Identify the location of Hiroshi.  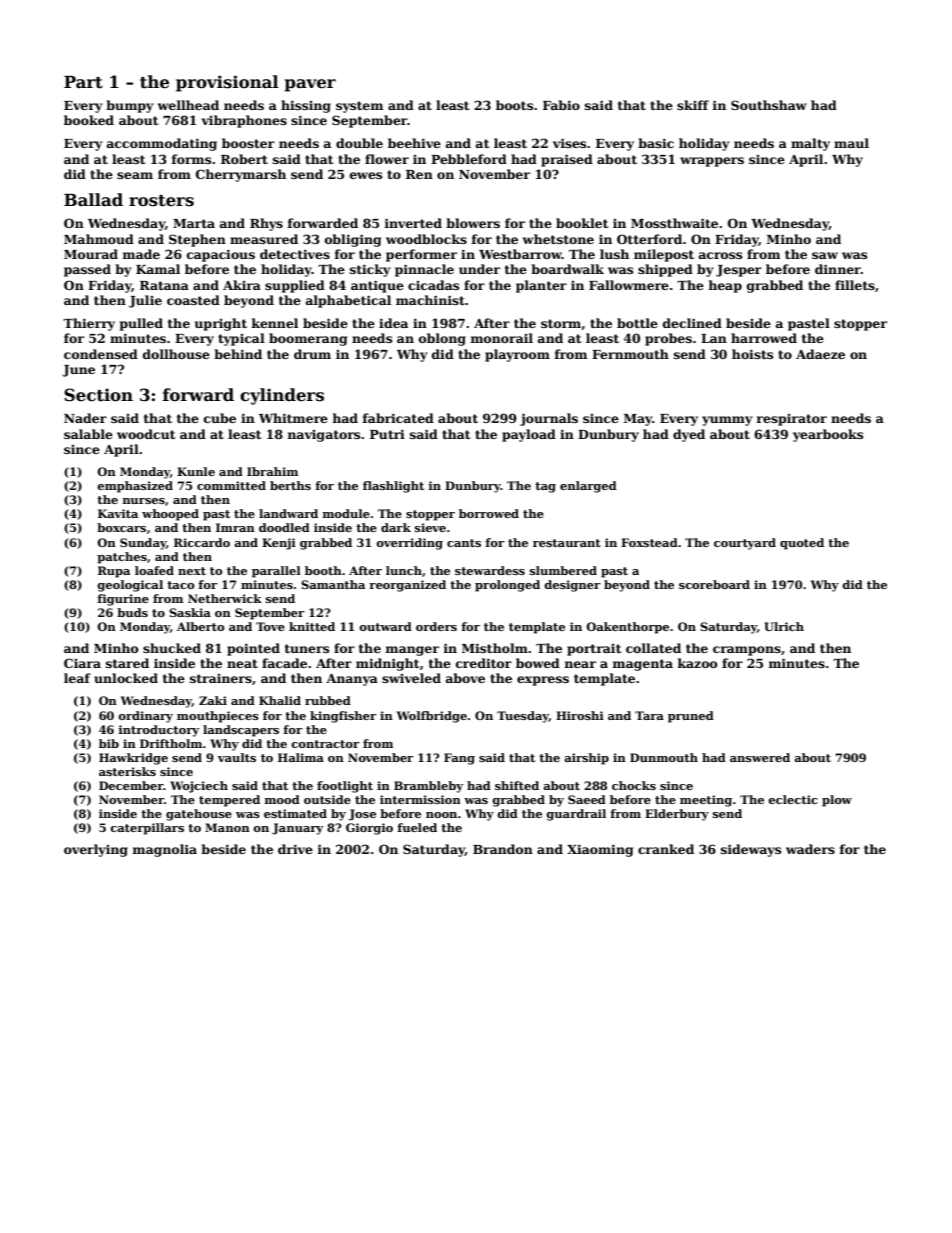
(580, 715).
